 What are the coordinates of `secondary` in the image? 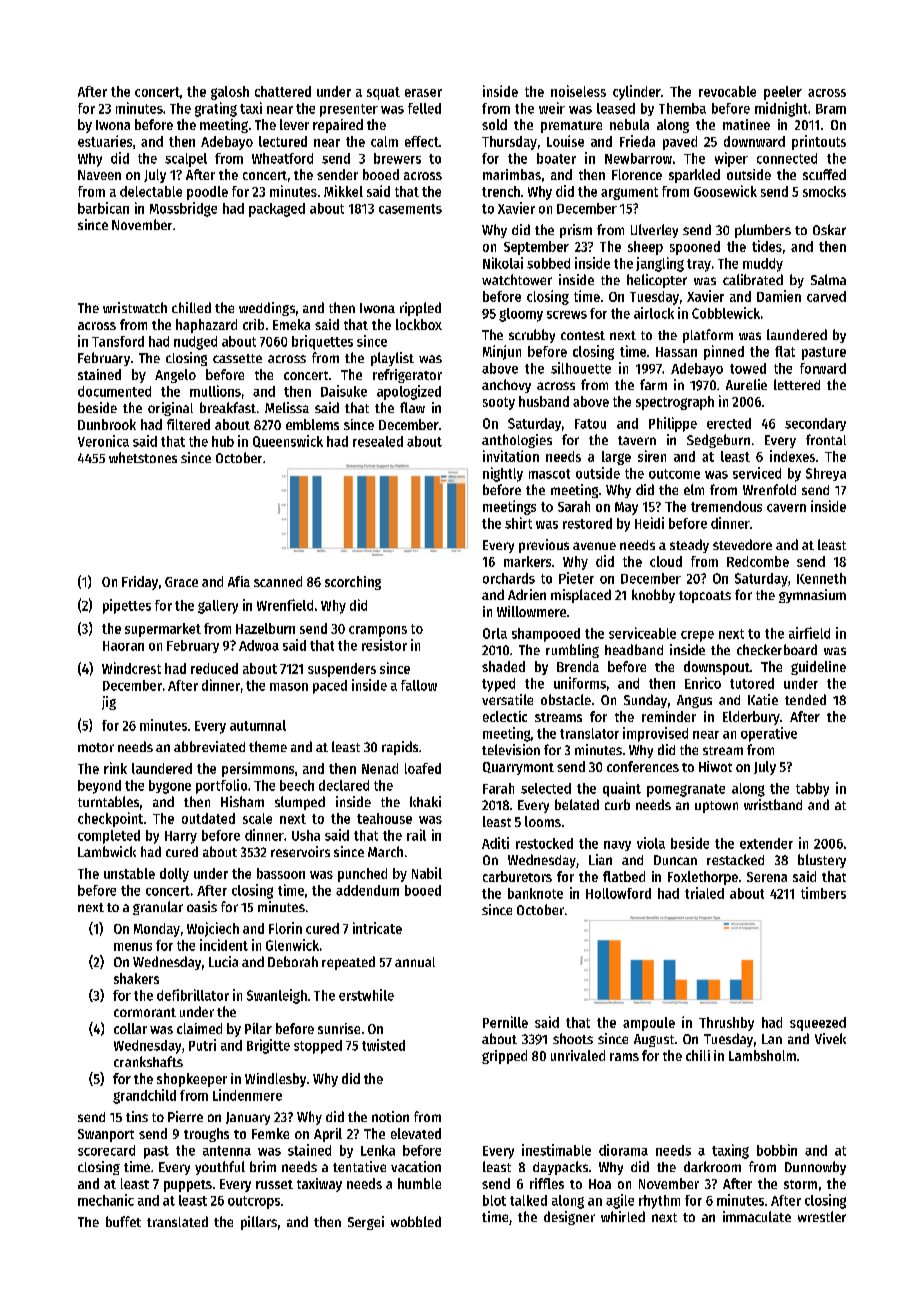 It's located at (815, 424).
